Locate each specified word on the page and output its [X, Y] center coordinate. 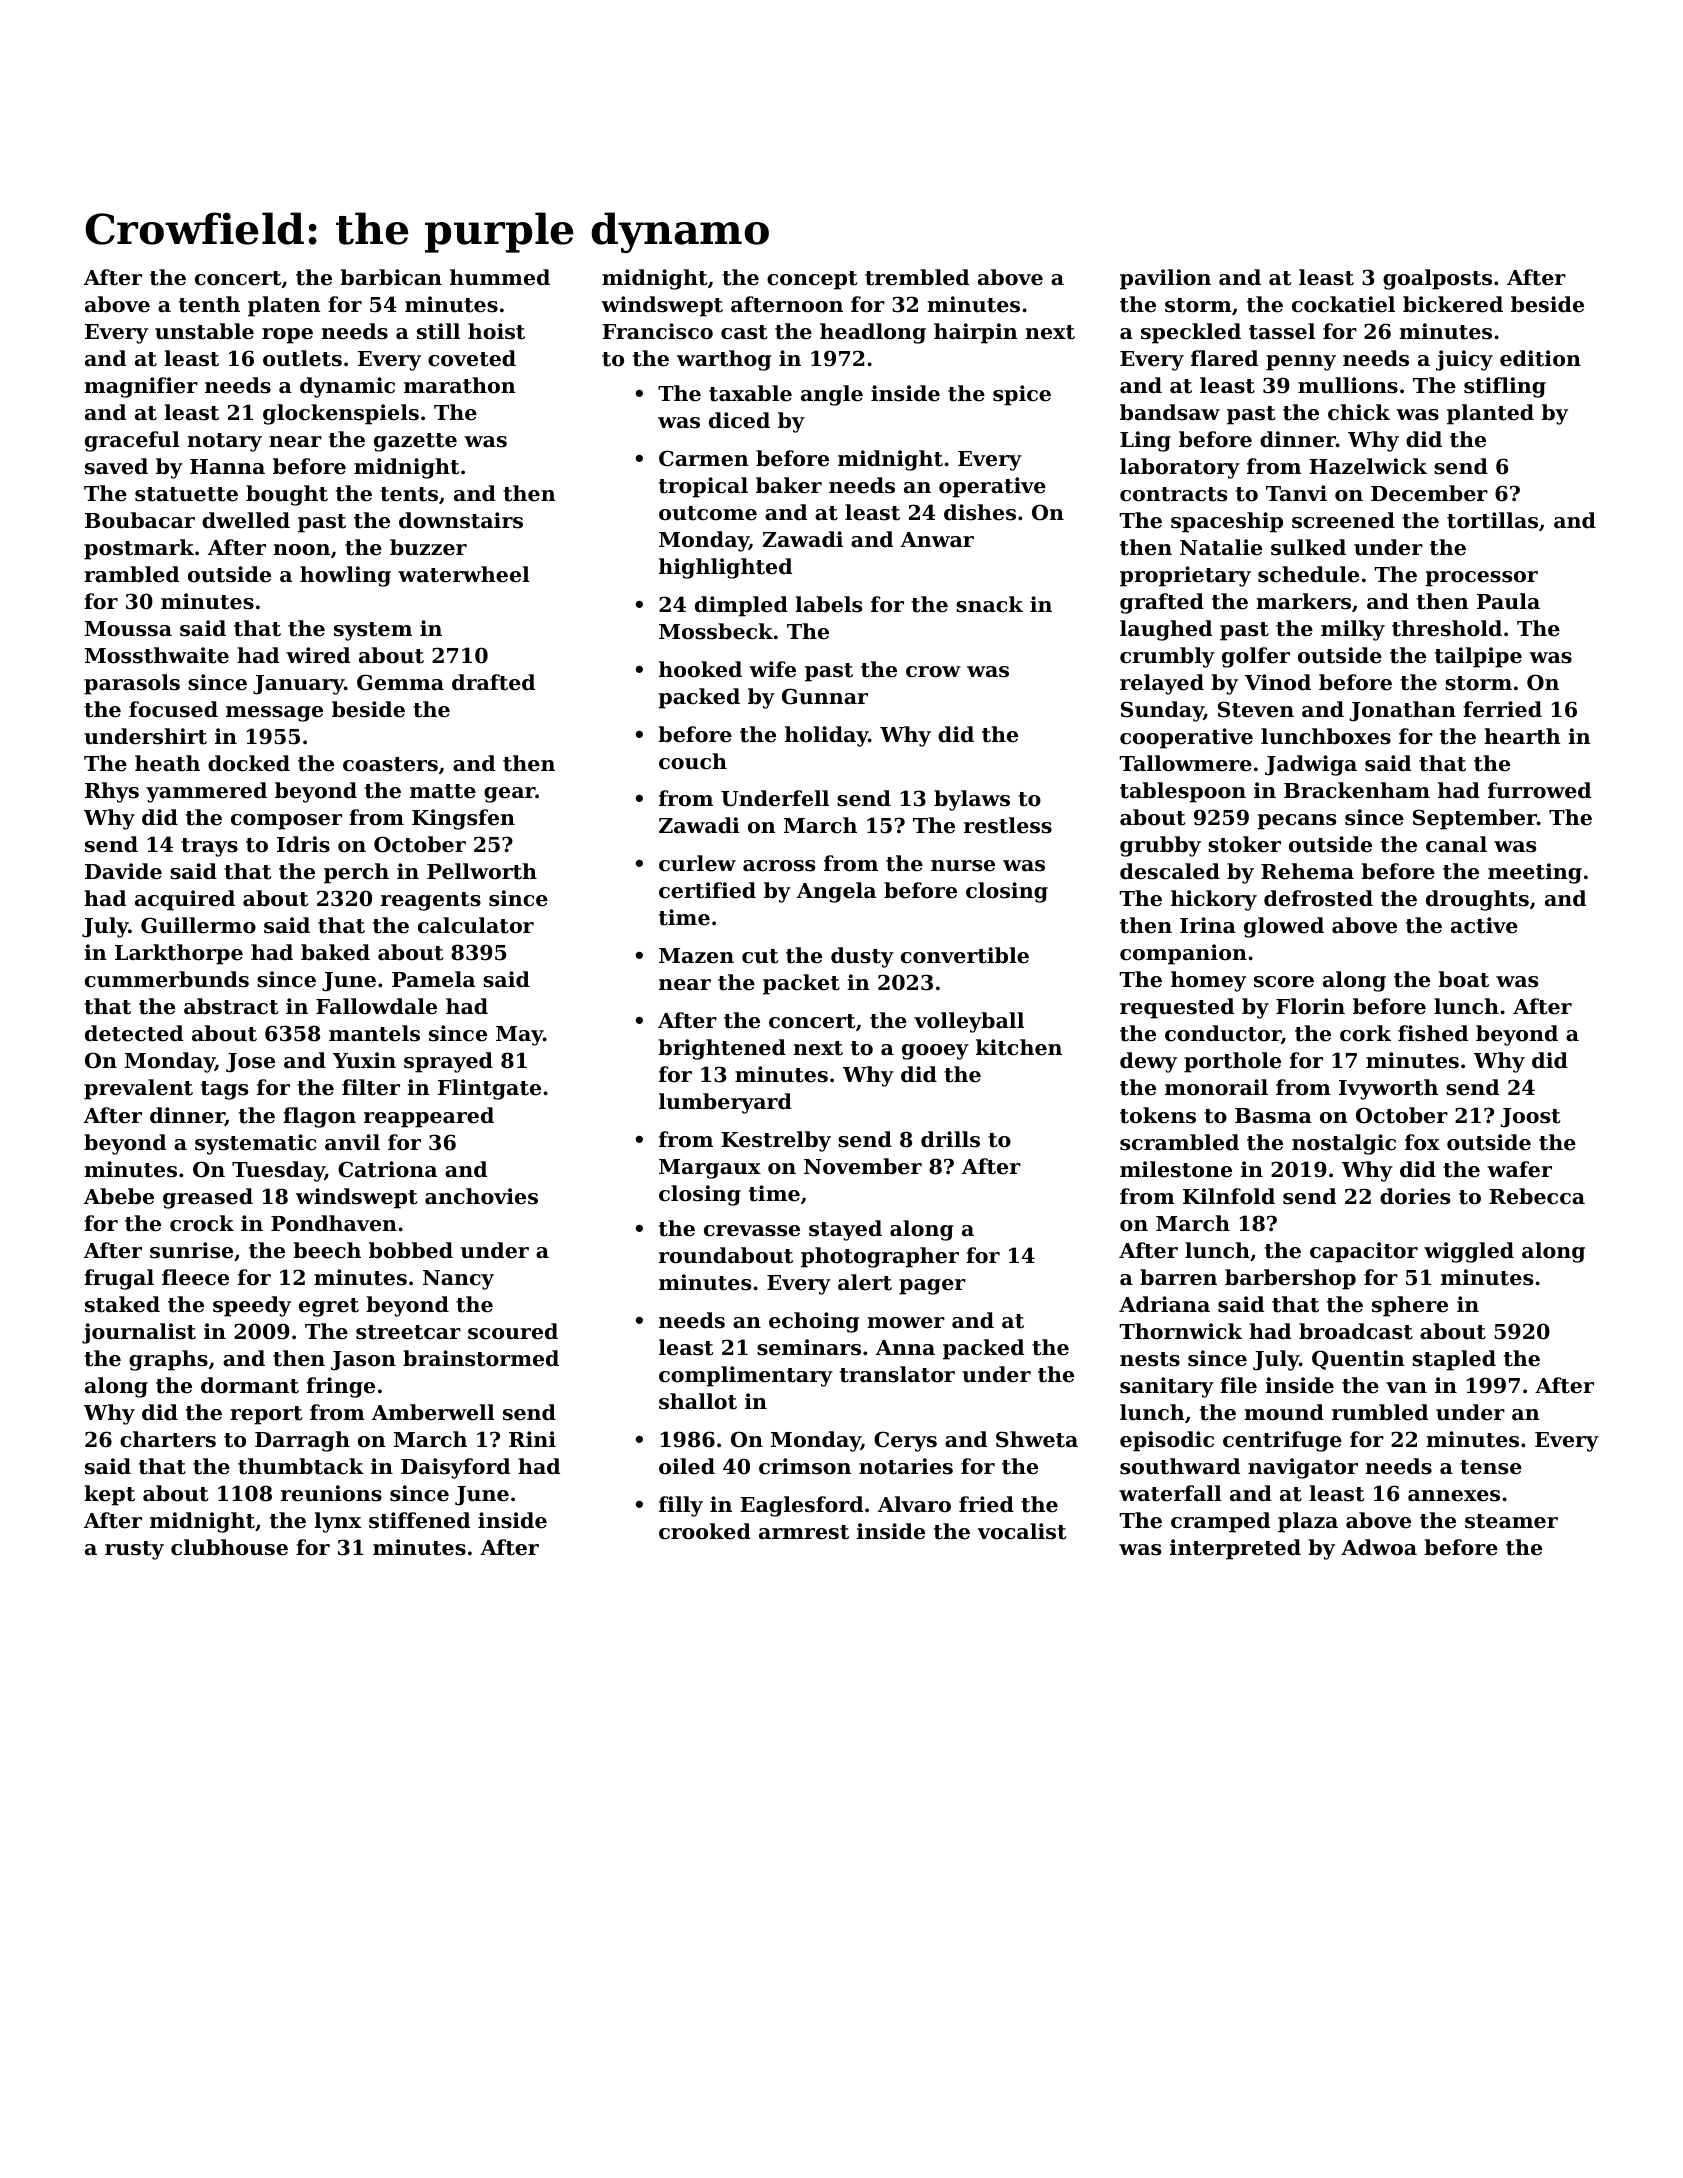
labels [828, 604]
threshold [1447, 628]
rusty [134, 1550]
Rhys [112, 792]
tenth [209, 304]
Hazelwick [1368, 466]
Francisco [657, 331]
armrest [804, 1532]
